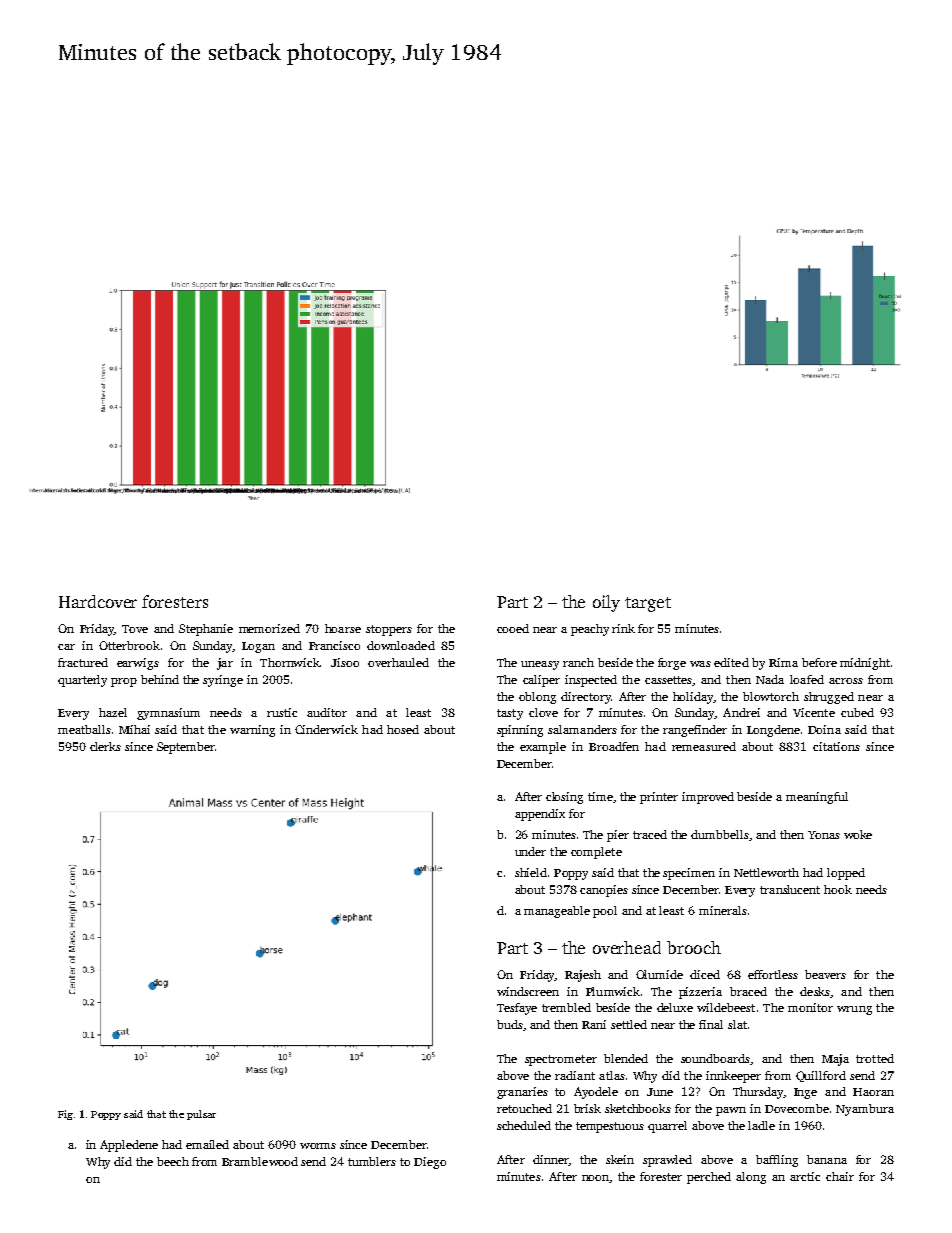 The image size is (952, 1233). Describe the element at coordinates (201, 1115) in the screenshot. I see `pulsar` at that location.
